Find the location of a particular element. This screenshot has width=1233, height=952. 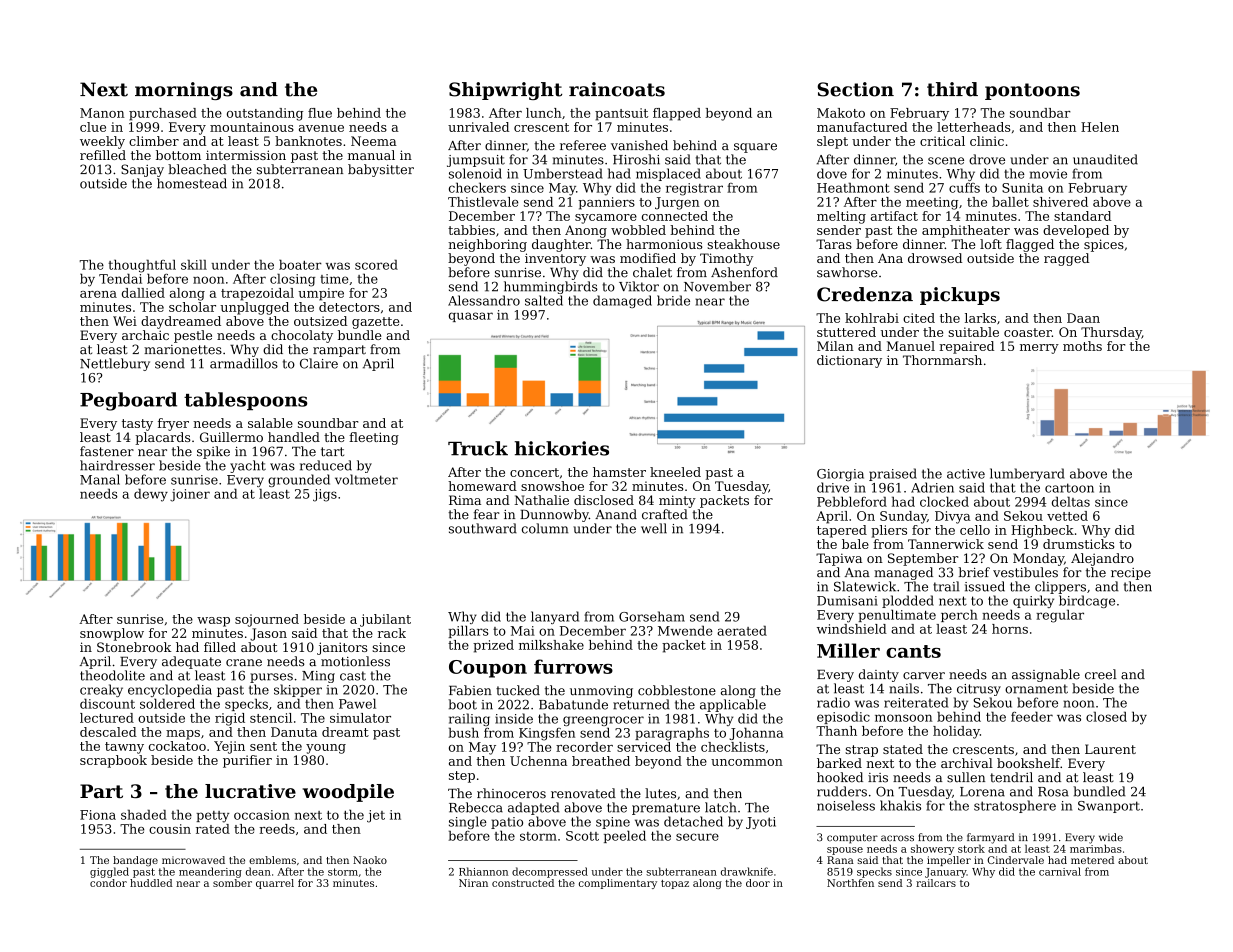

Section is located at coordinates (855, 89).
